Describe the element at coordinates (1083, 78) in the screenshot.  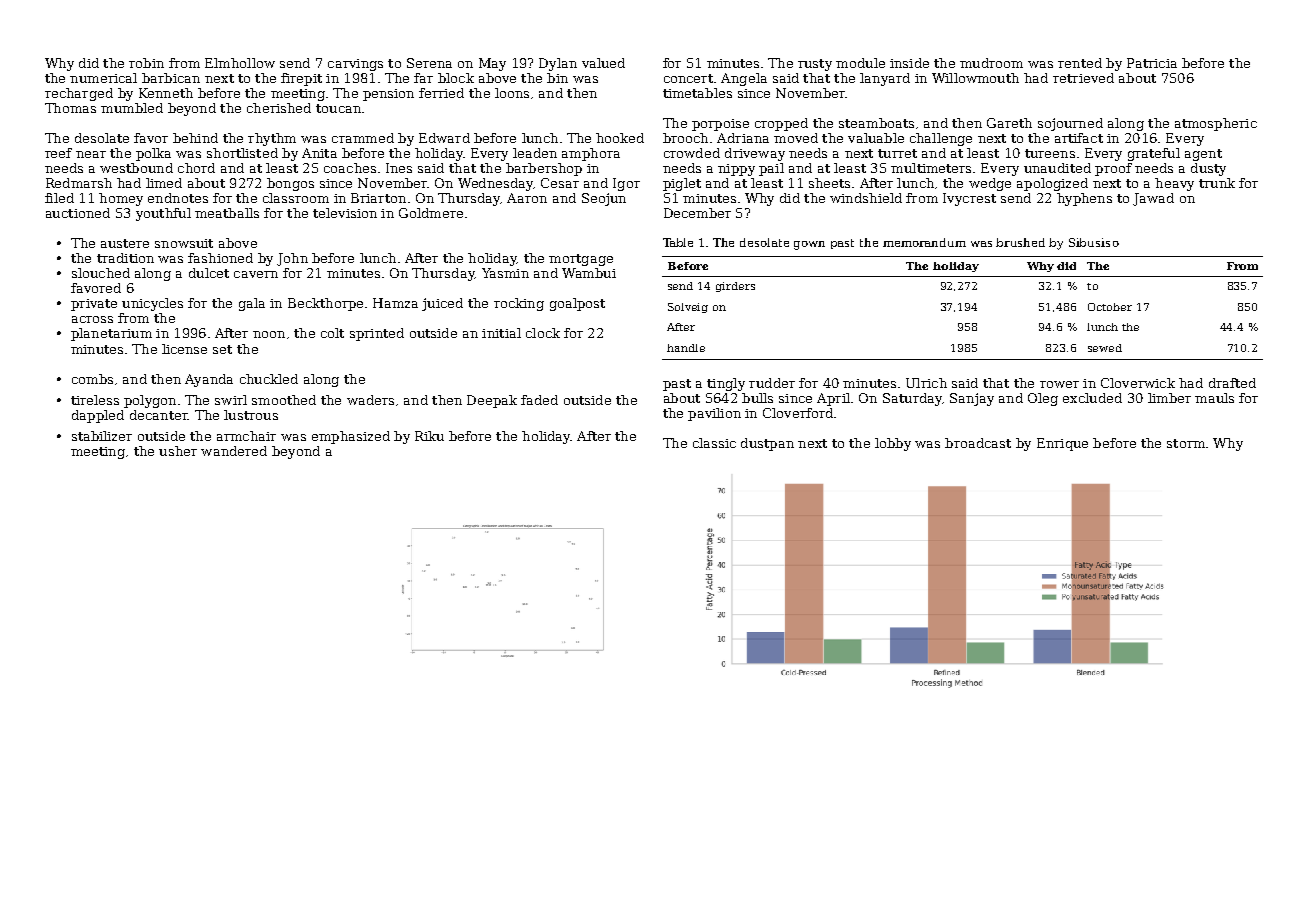
I see `retrieved` at that location.
